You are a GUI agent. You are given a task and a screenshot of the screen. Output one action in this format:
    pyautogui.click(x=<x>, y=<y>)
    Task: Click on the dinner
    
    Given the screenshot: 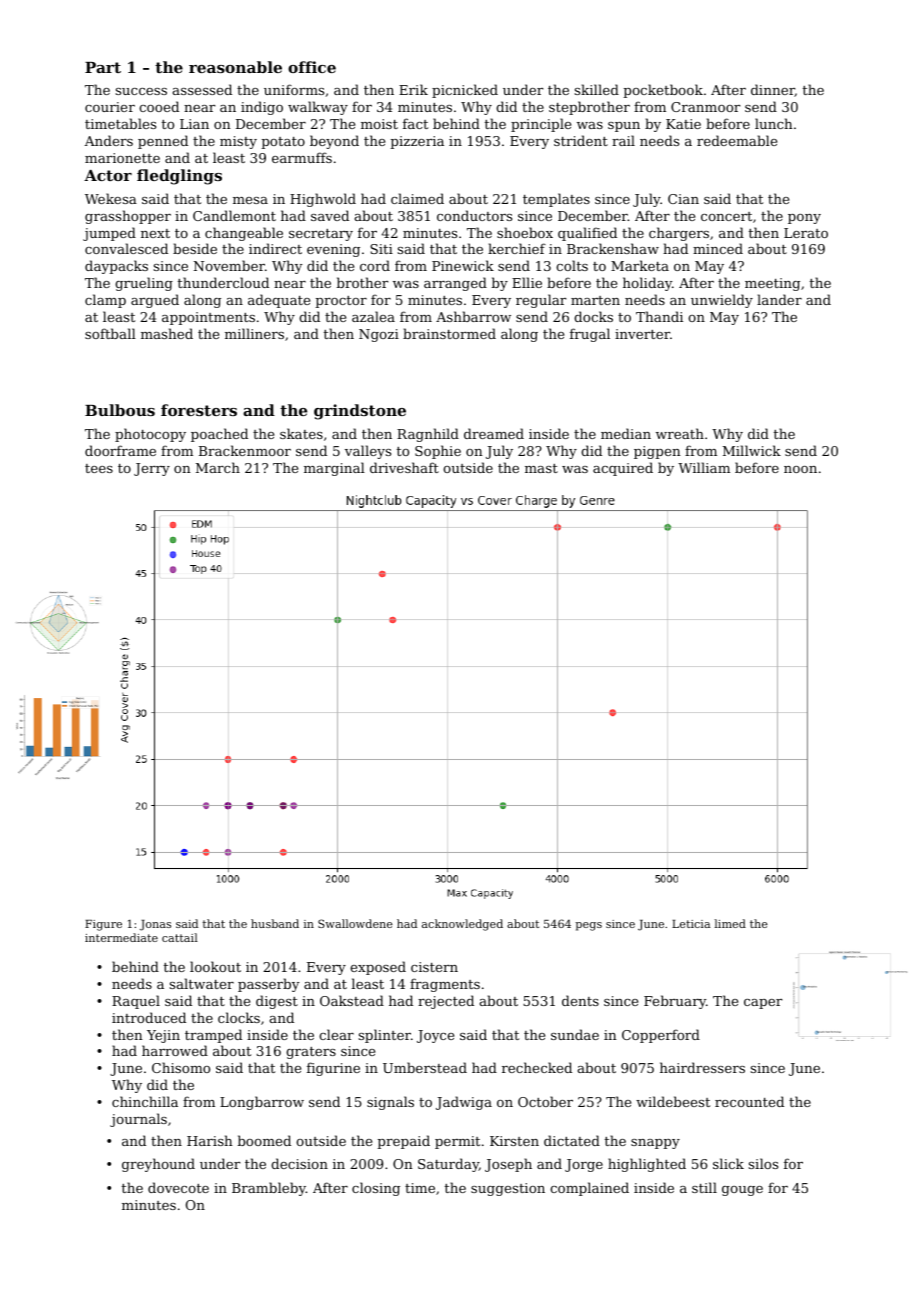 What is the action you would take?
    pyautogui.click(x=773, y=90)
